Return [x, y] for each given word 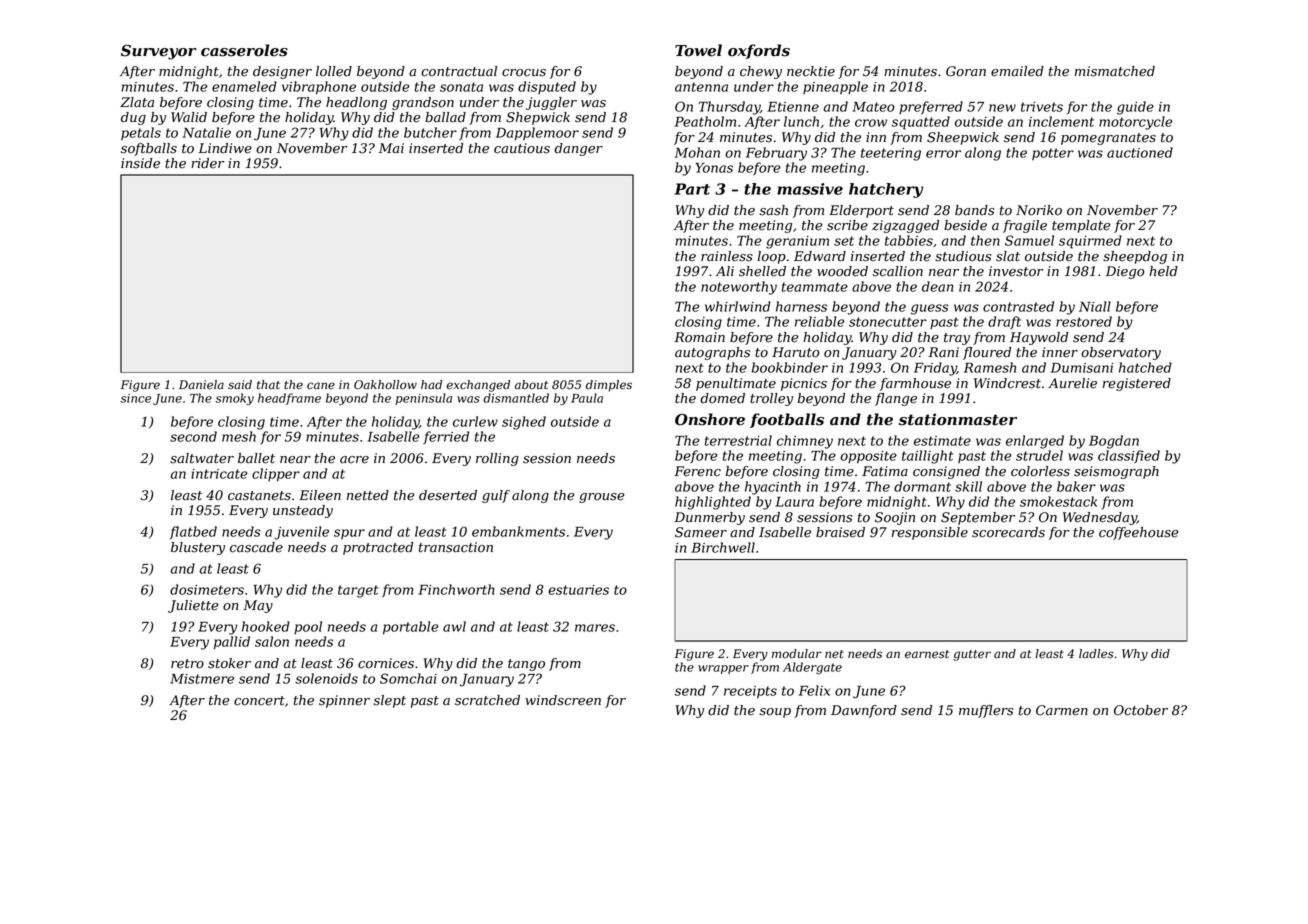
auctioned [1140, 152]
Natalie [206, 132]
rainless [727, 256]
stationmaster [958, 419]
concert [259, 701]
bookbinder [790, 367]
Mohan [697, 152]
